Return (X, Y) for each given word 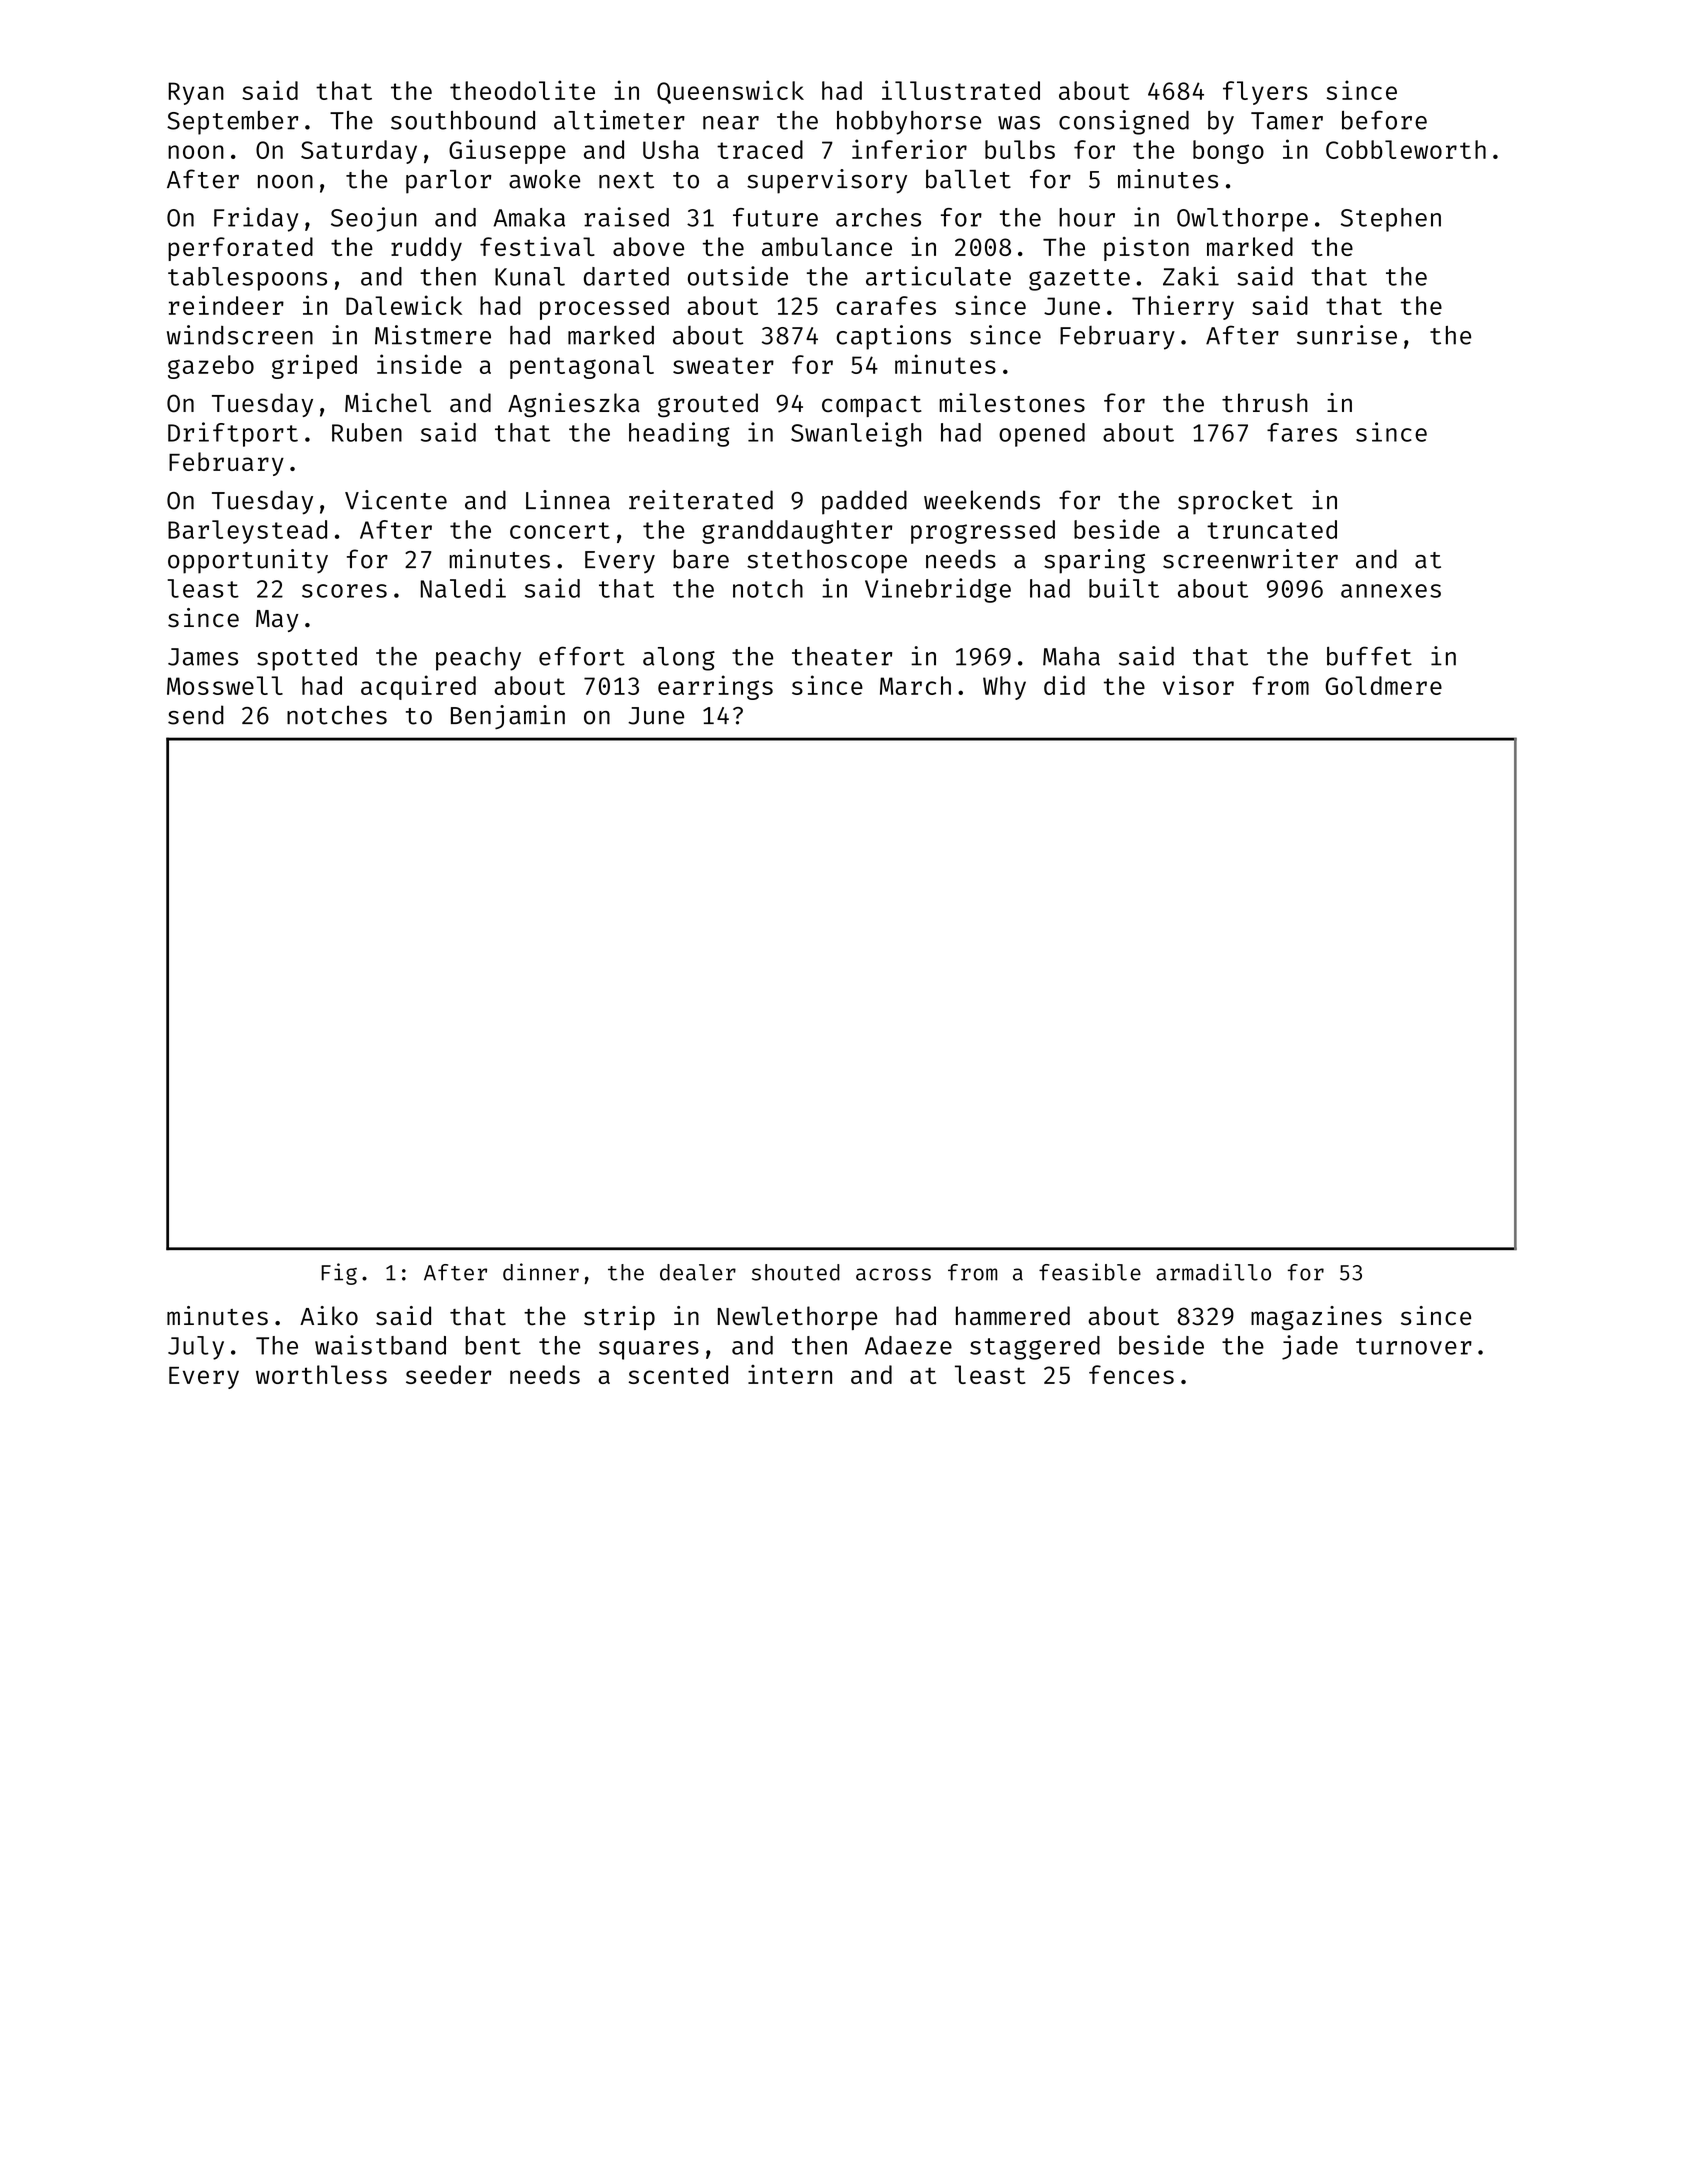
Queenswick (730, 92)
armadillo (1213, 1272)
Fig (339, 1274)
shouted (796, 1272)
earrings (715, 687)
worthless (321, 1374)
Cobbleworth (1406, 149)
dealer (698, 1272)
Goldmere (1383, 685)
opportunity (248, 561)
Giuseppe (507, 151)
